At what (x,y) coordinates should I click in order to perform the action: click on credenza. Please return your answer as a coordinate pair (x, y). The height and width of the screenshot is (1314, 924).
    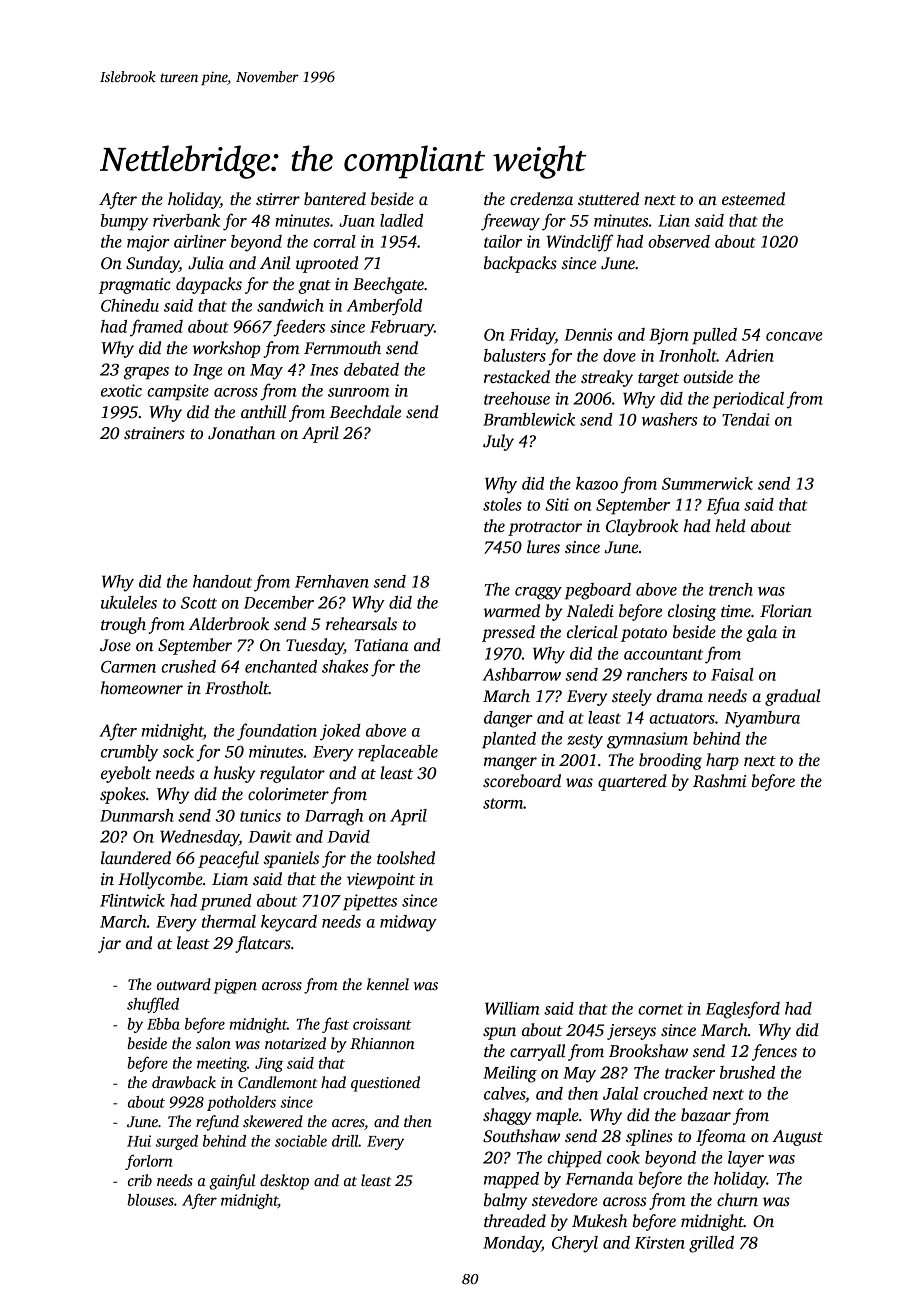
    Looking at the image, I should click on (541, 199).
